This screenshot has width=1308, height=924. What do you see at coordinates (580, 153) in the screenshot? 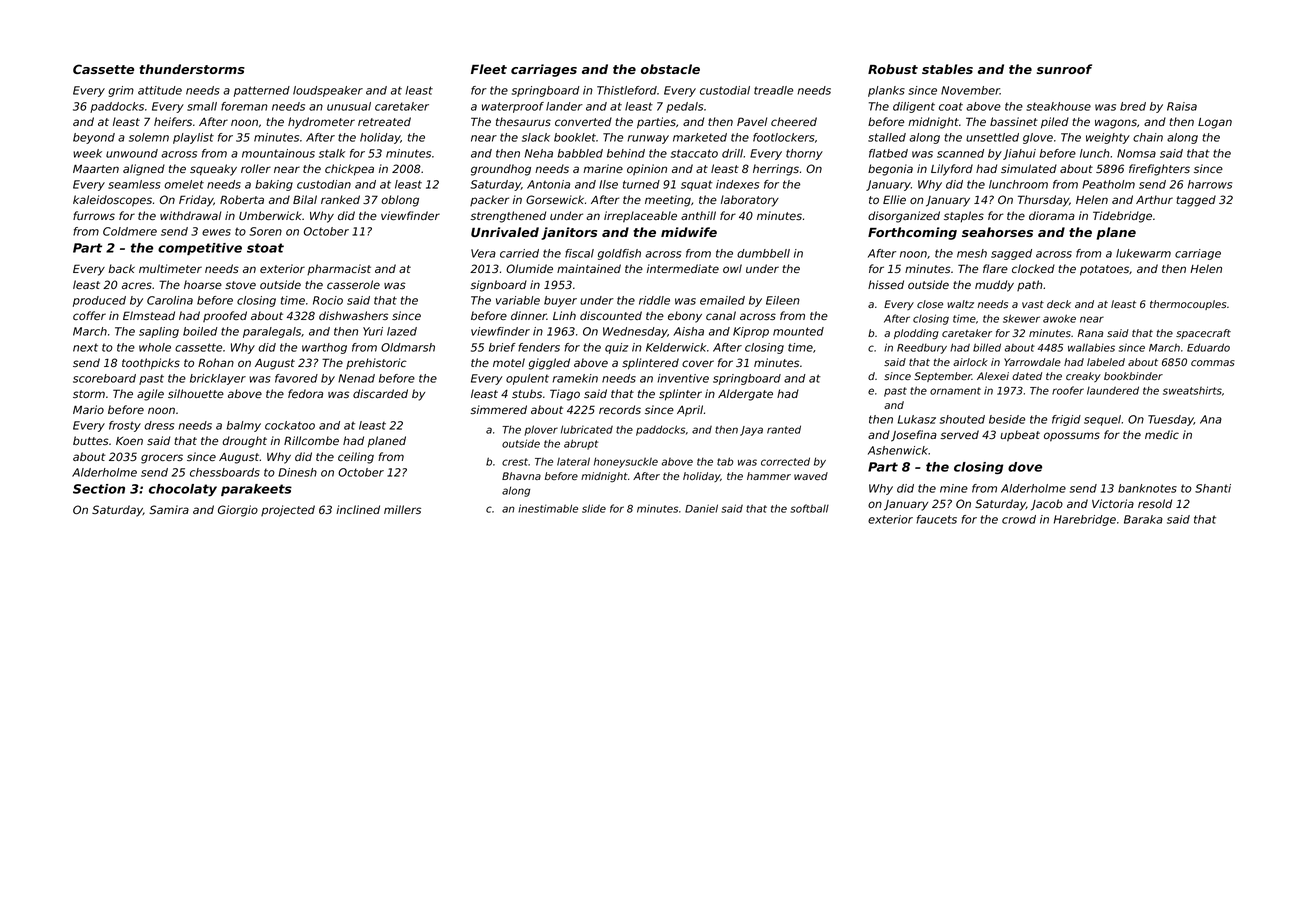
I see `babbled` at bounding box center [580, 153].
